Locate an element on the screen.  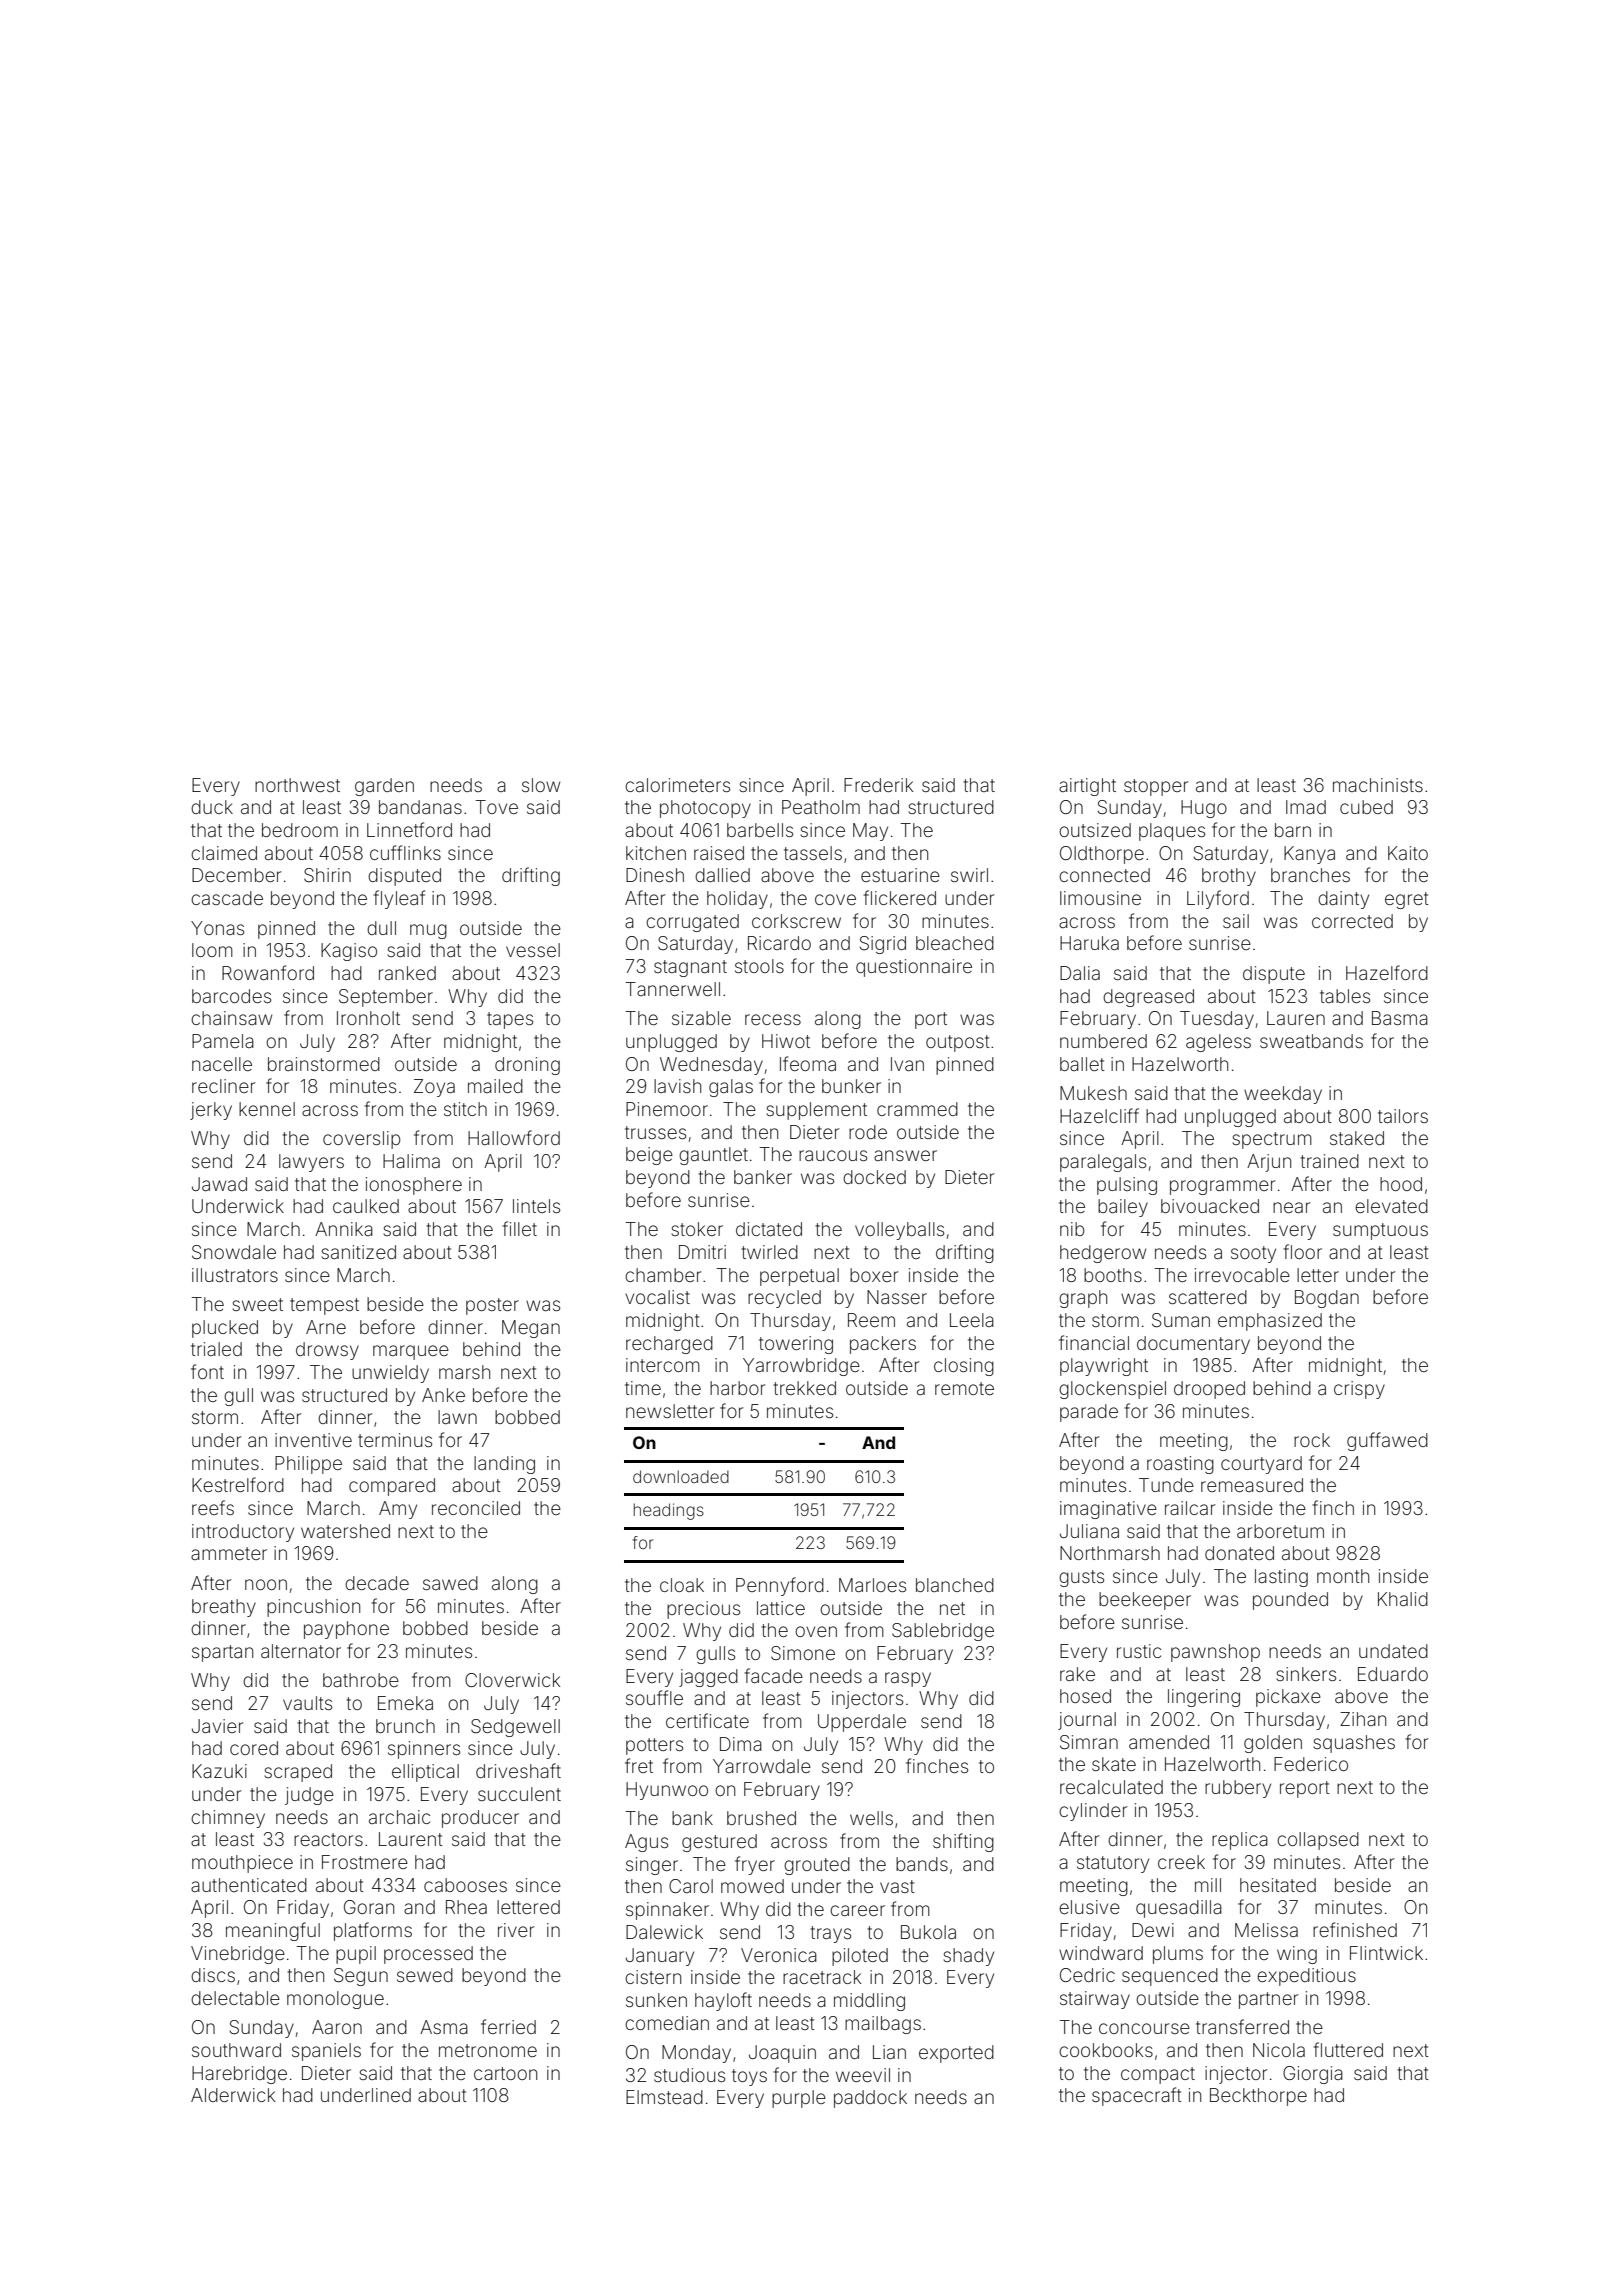
stopper is located at coordinates (1156, 787).
